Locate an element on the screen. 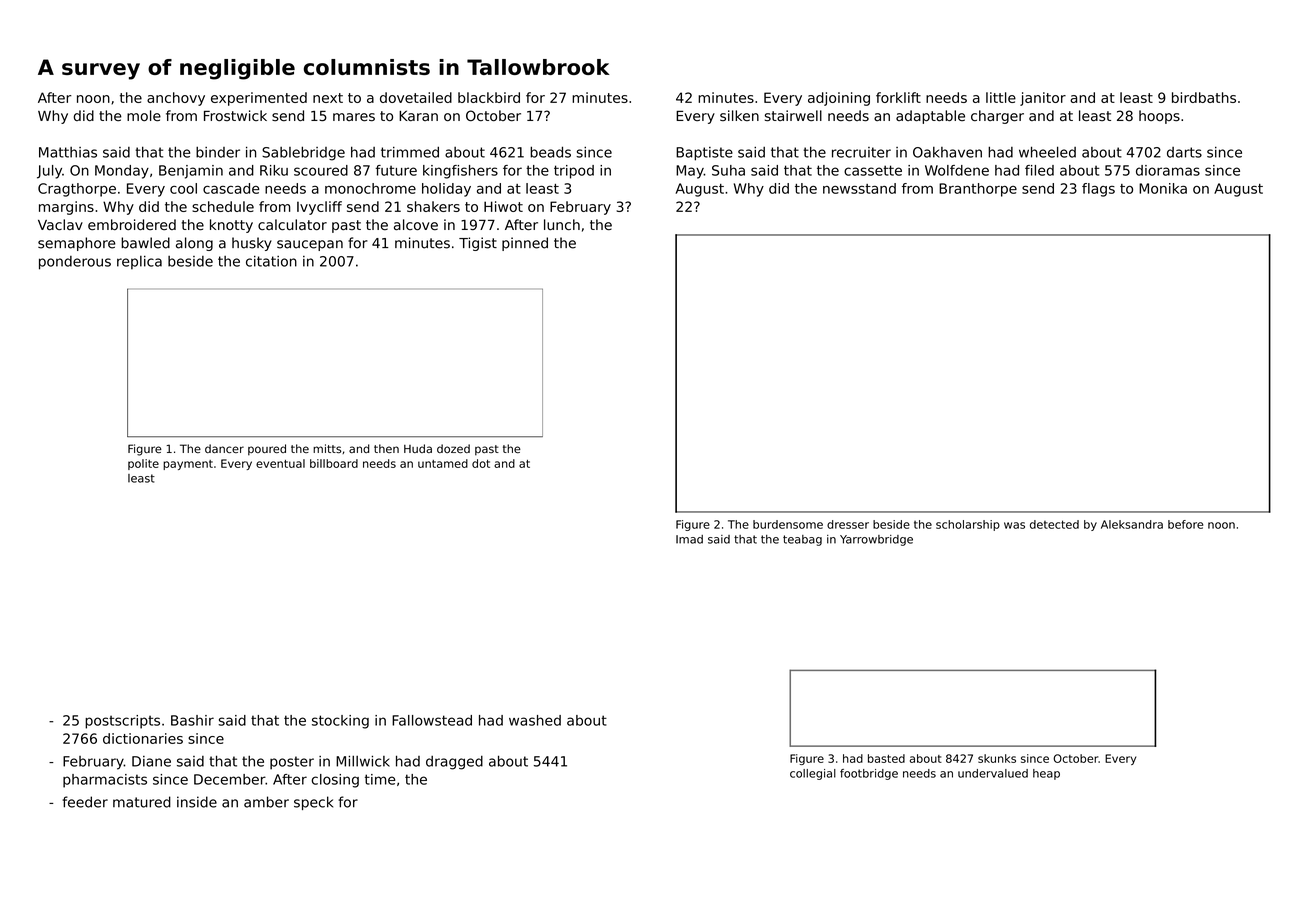  polite is located at coordinates (143, 464).
